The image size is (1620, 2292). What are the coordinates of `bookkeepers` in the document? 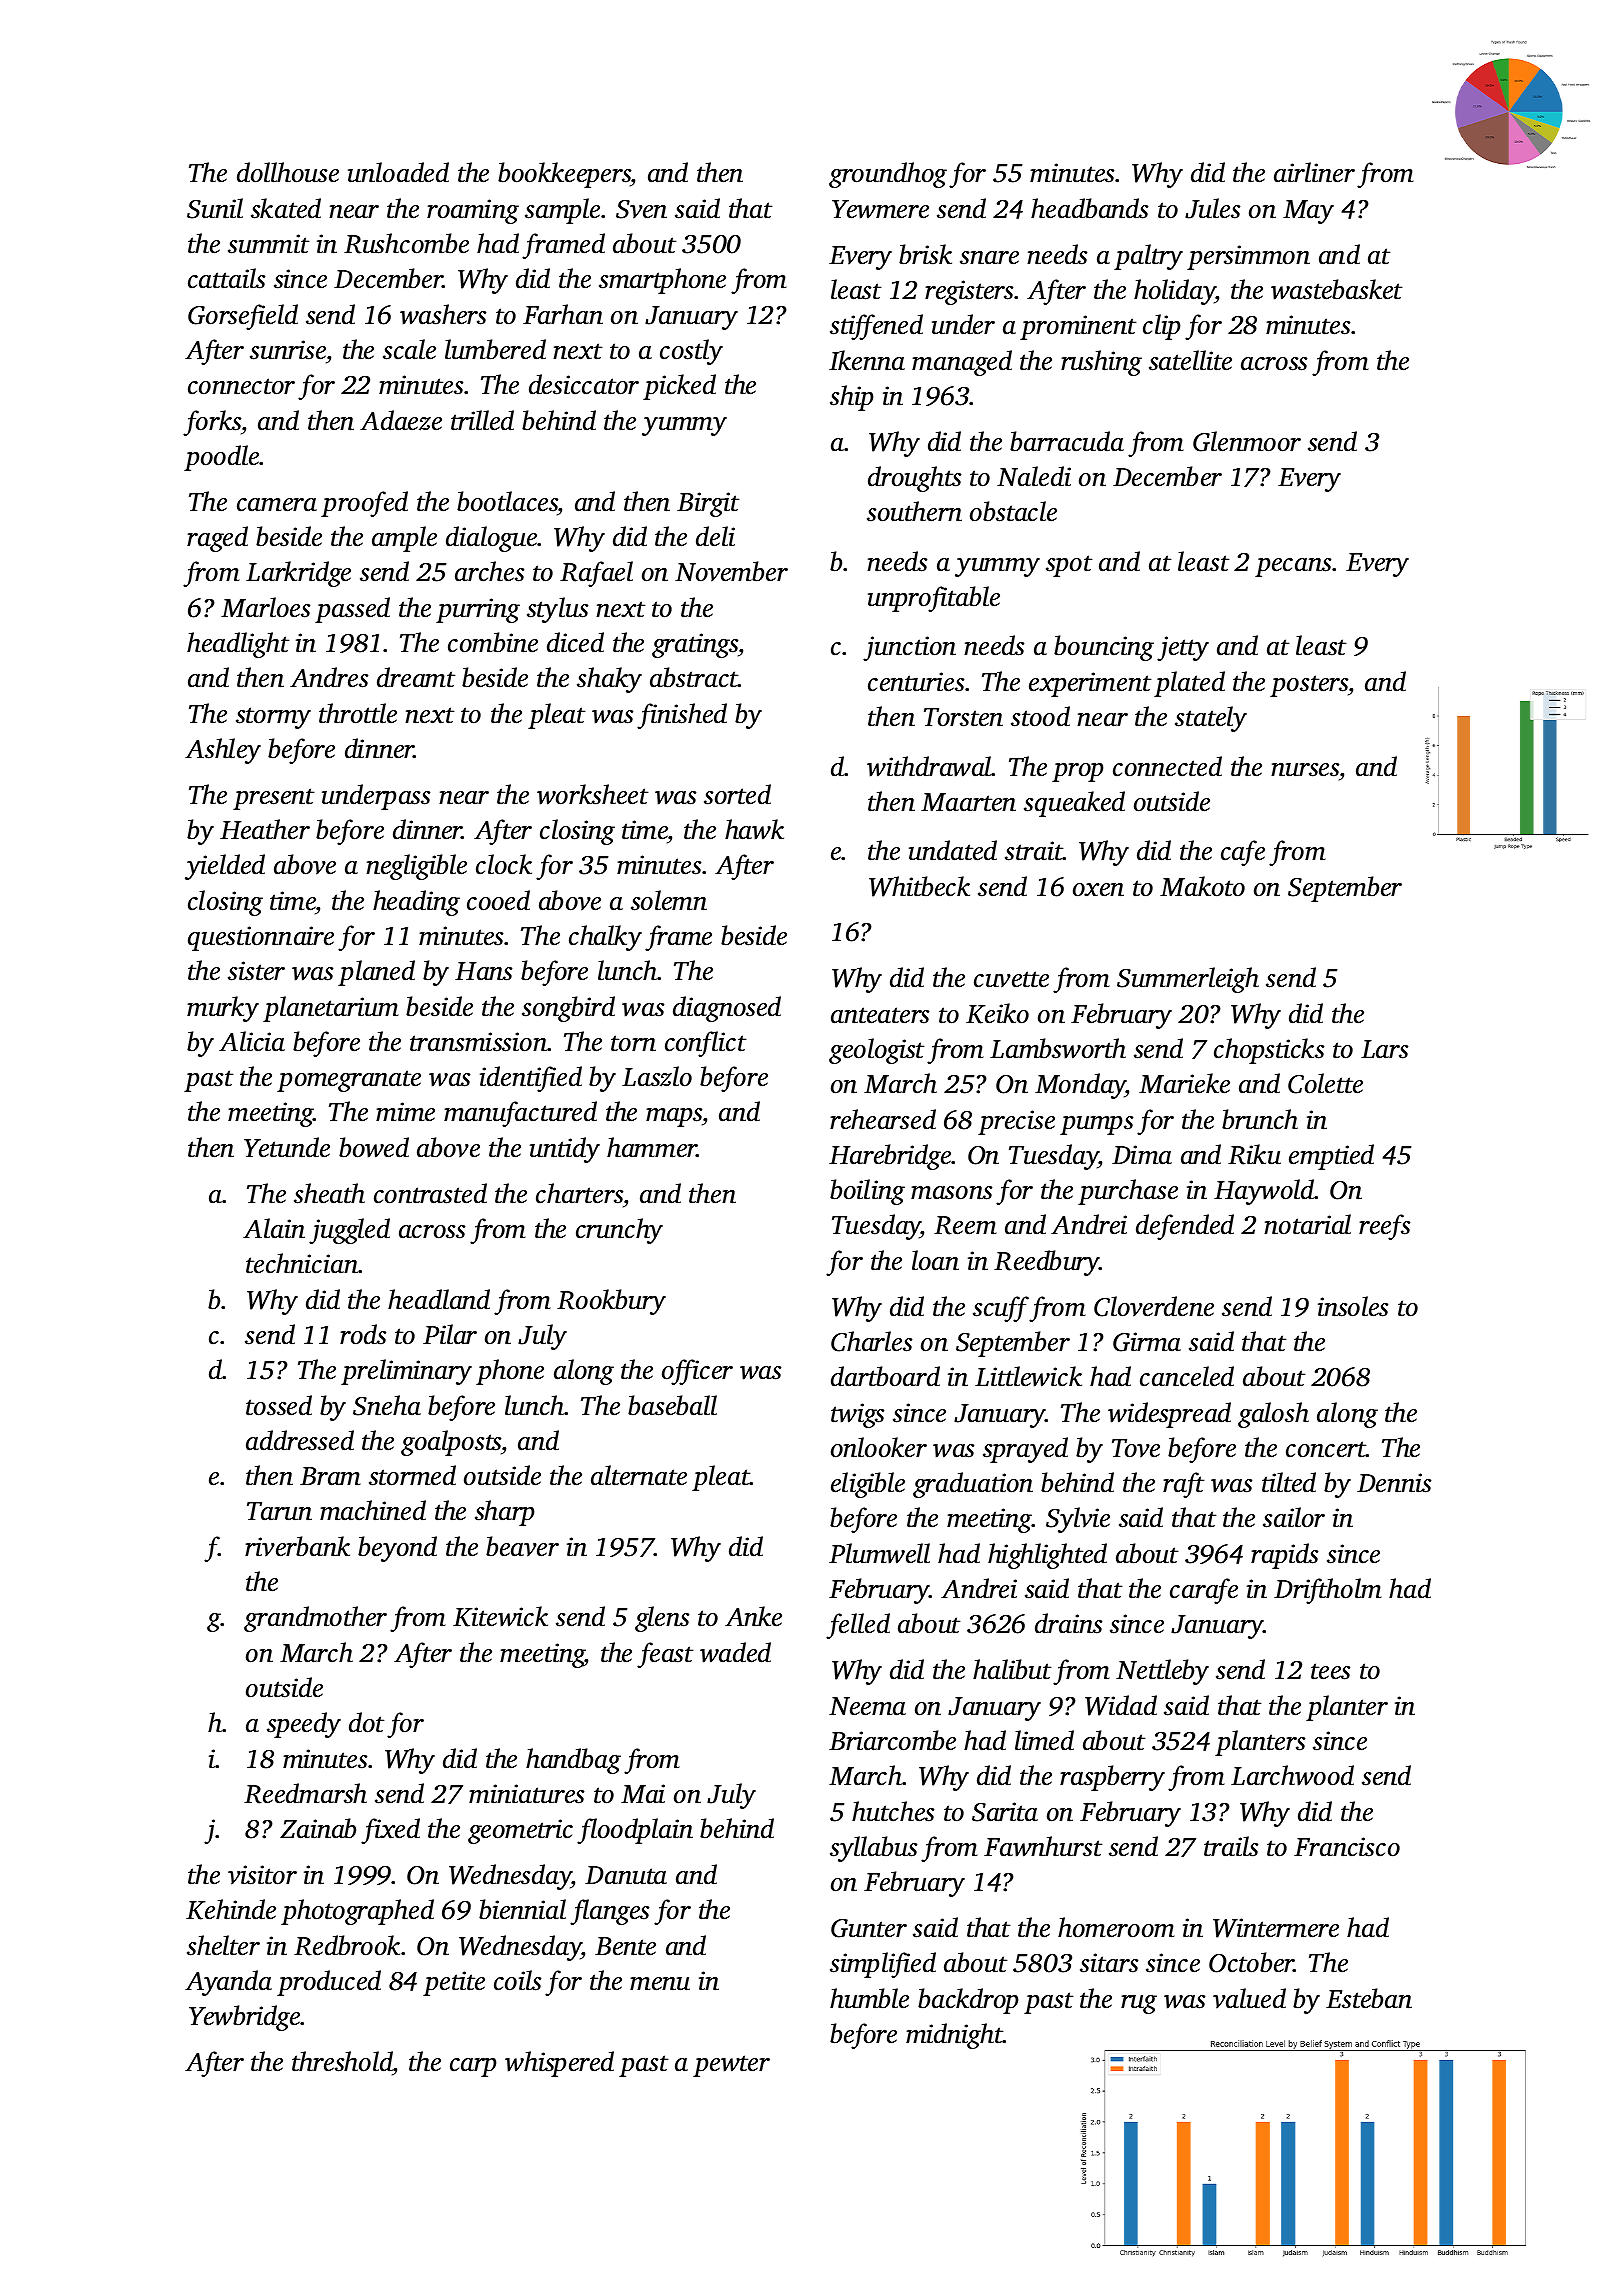 It's located at (564, 175).
